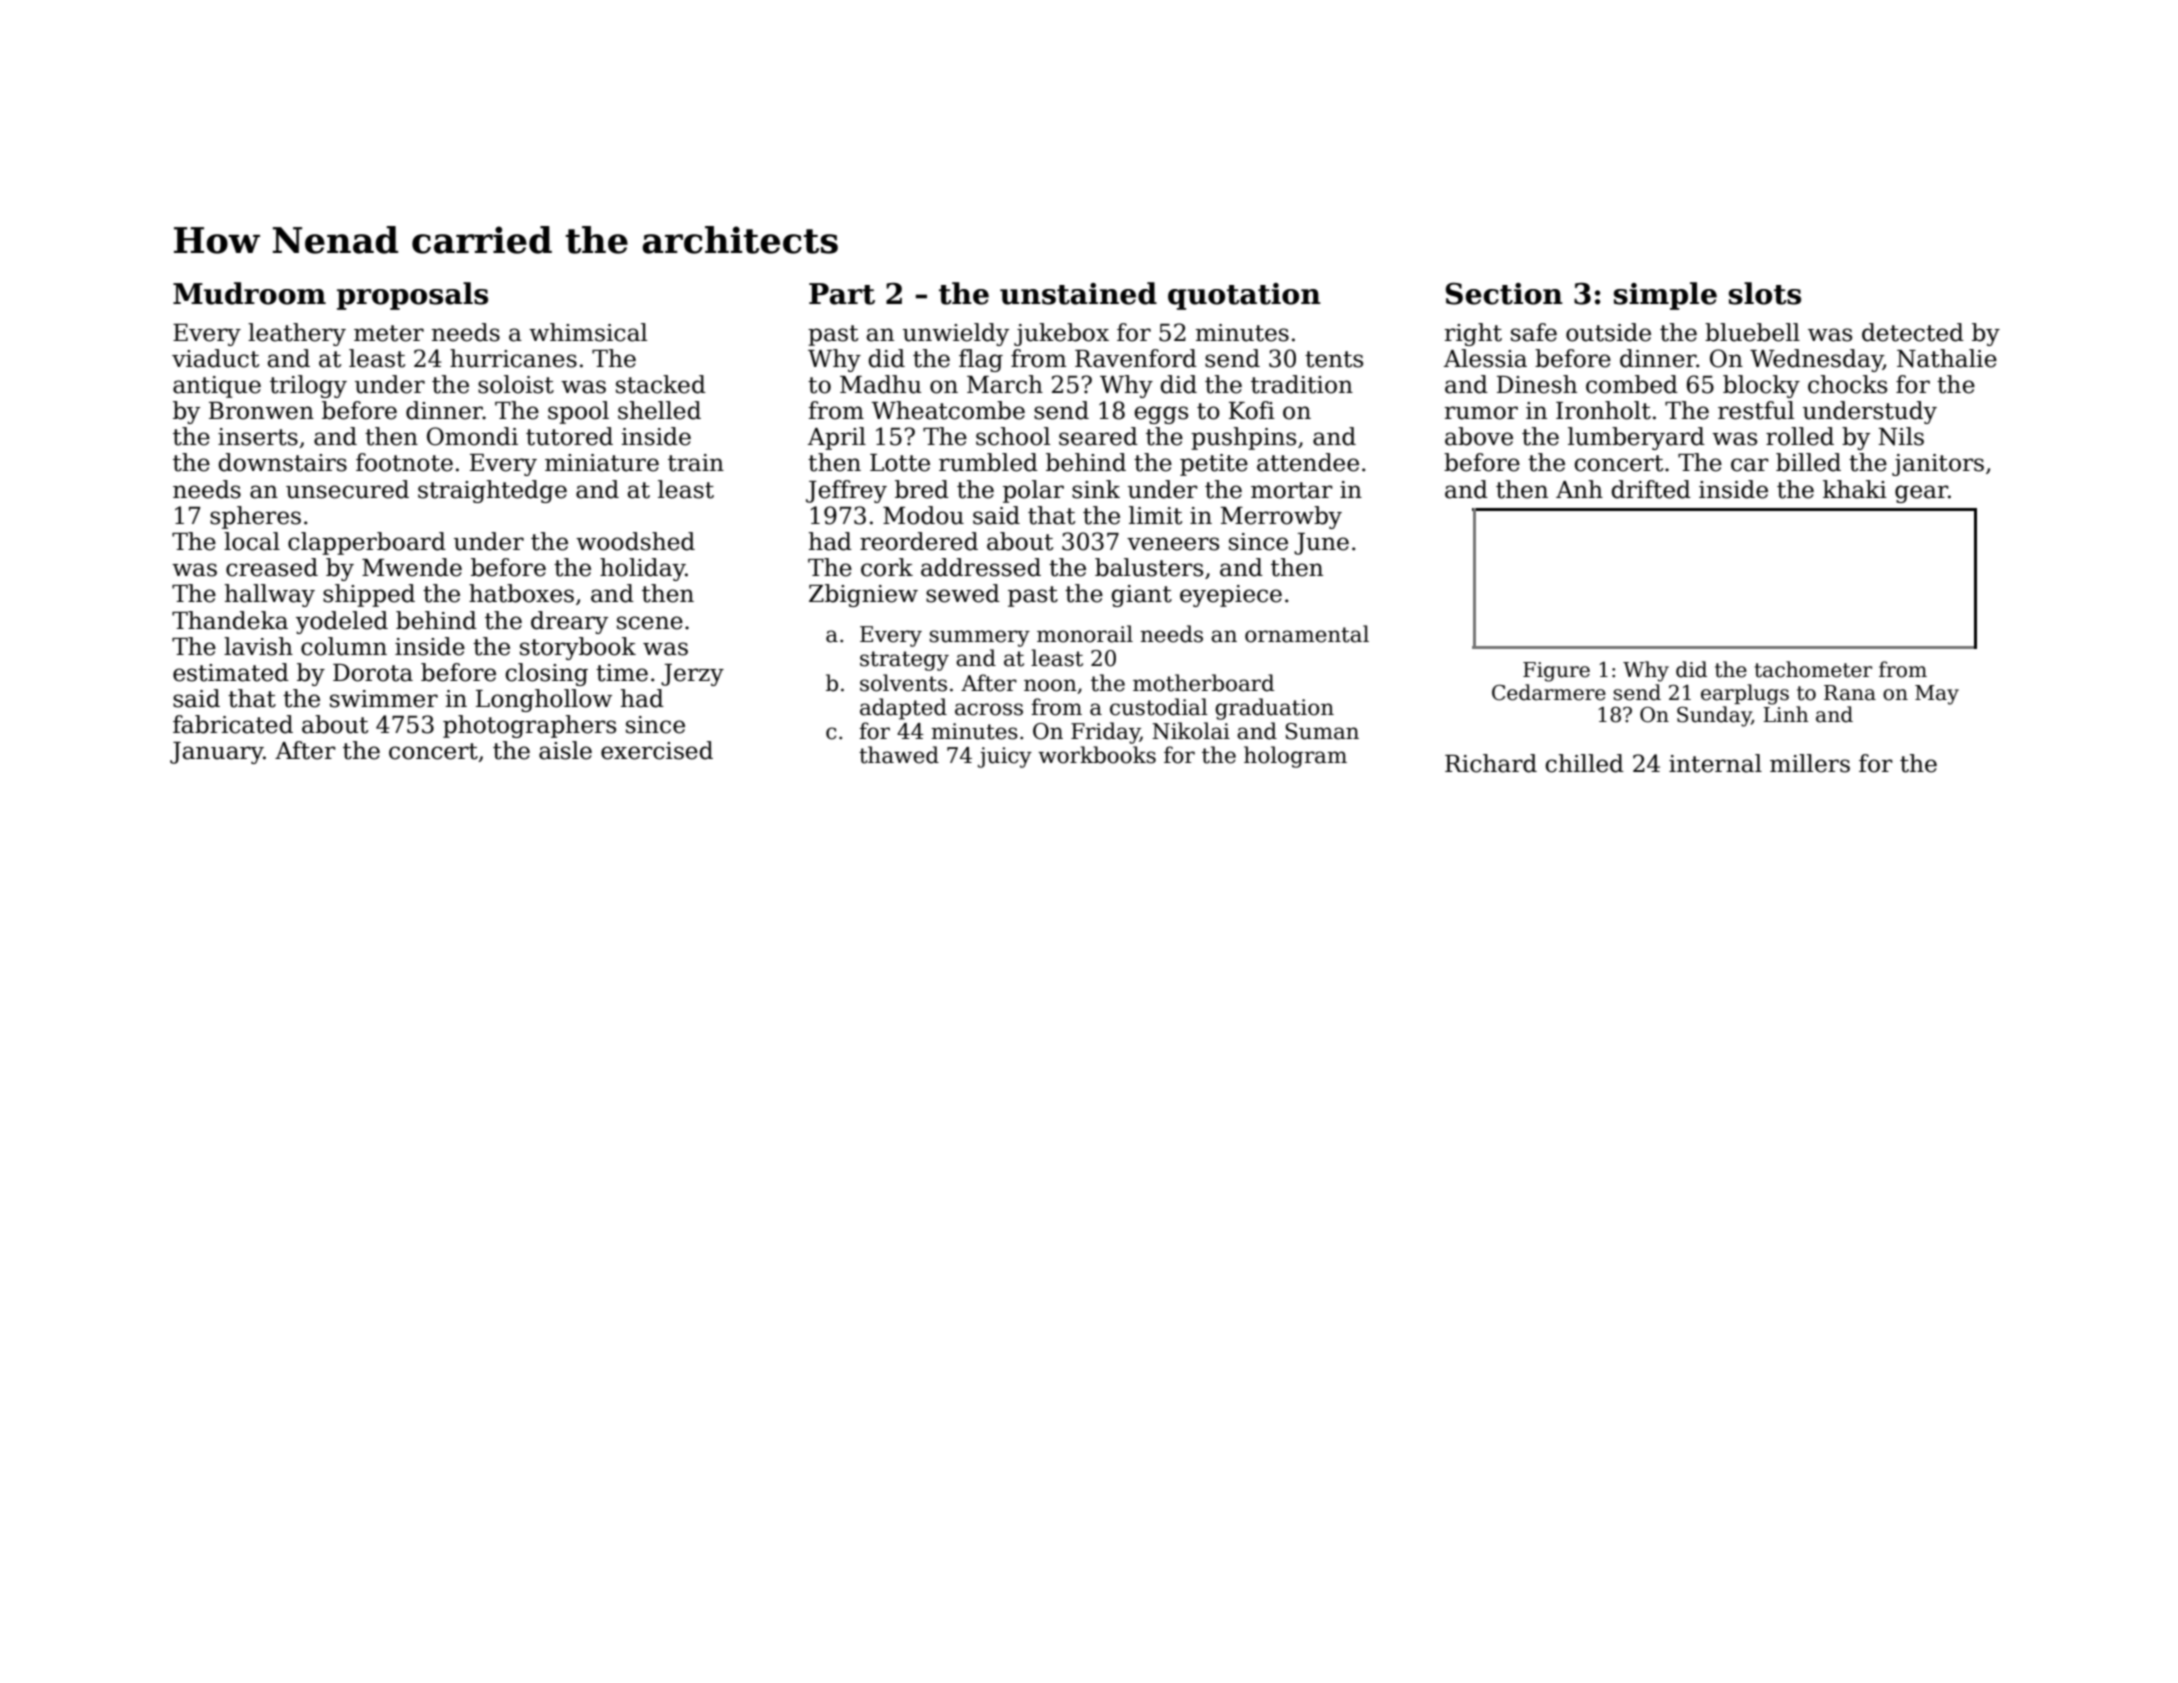  What do you see at coordinates (412, 296) in the page?
I see `proposals` at bounding box center [412, 296].
